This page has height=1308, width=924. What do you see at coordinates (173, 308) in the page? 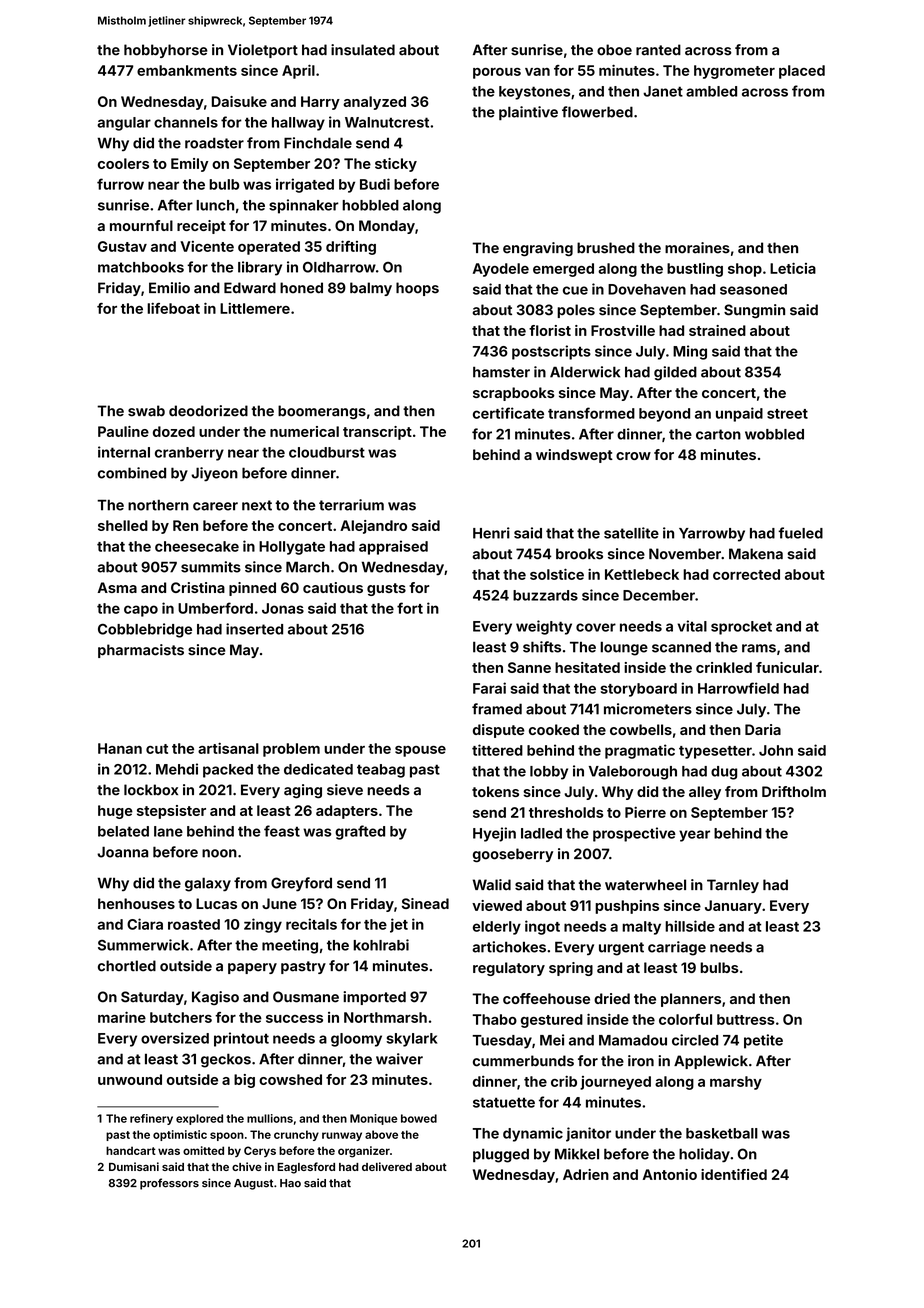
I see `lifeboat` at bounding box center [173, 308].
